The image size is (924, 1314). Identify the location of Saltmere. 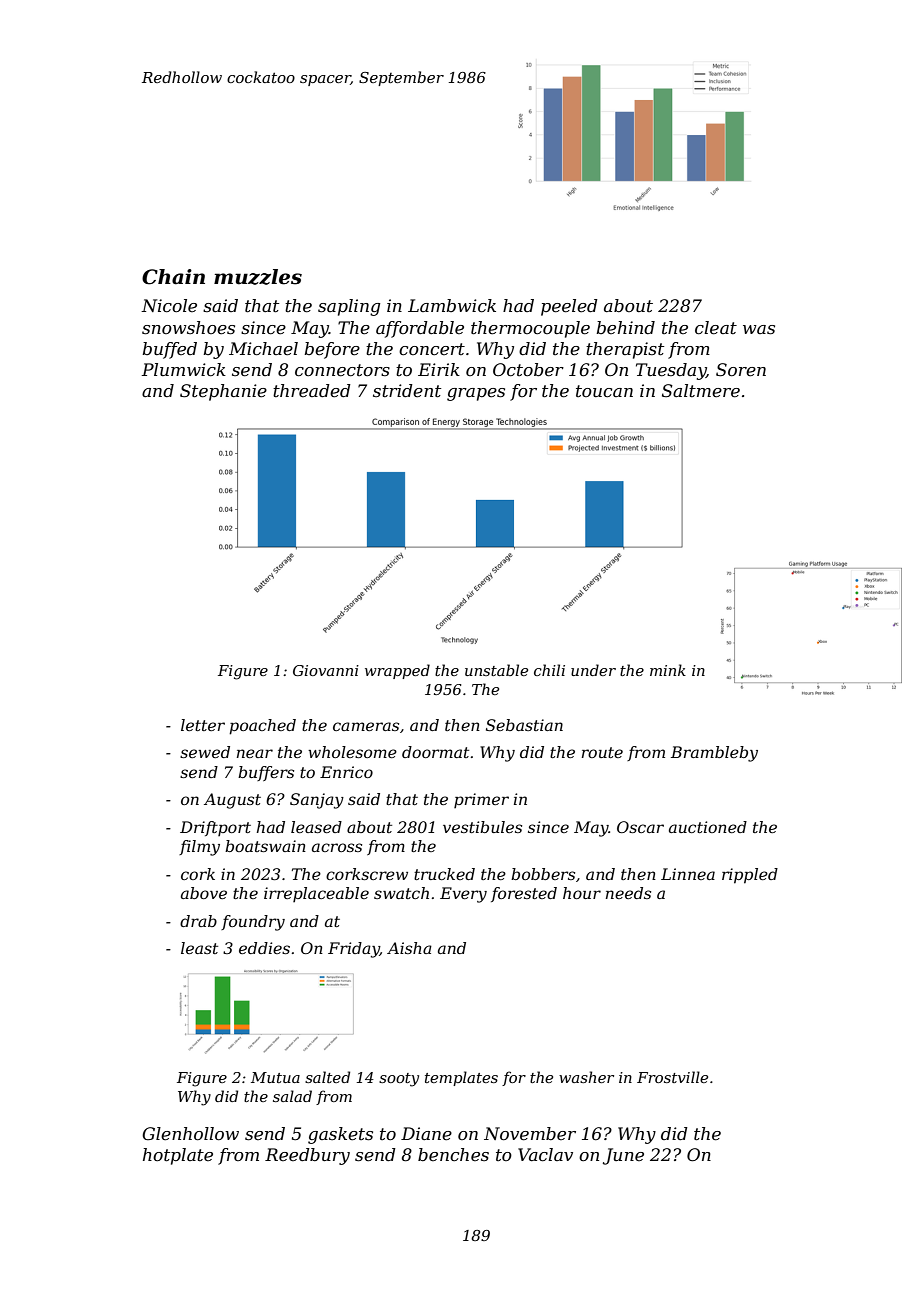
(701, 391).
